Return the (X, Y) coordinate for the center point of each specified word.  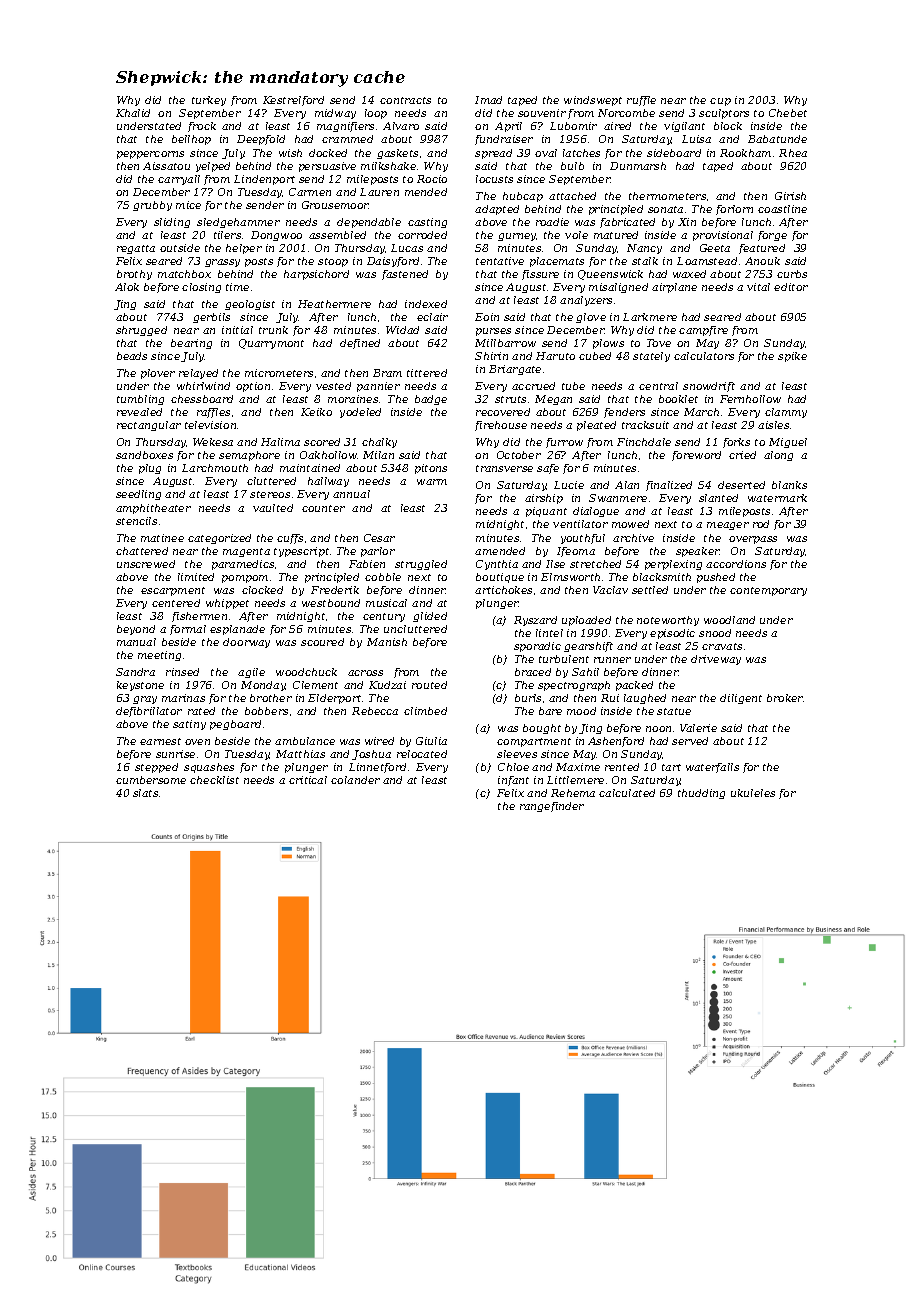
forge (772, 236)
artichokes (503, 590)
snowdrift (709, 387)
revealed (139, 412)
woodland (729, 620)
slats (145, 793)
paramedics (243, 565)
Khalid (133, 113)
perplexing (673, 565)
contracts (405, 100)
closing (201, 288)
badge (431, 400)
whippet (227, 604)
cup (720, 102)
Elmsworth (570, 577)
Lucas (407, 248)
